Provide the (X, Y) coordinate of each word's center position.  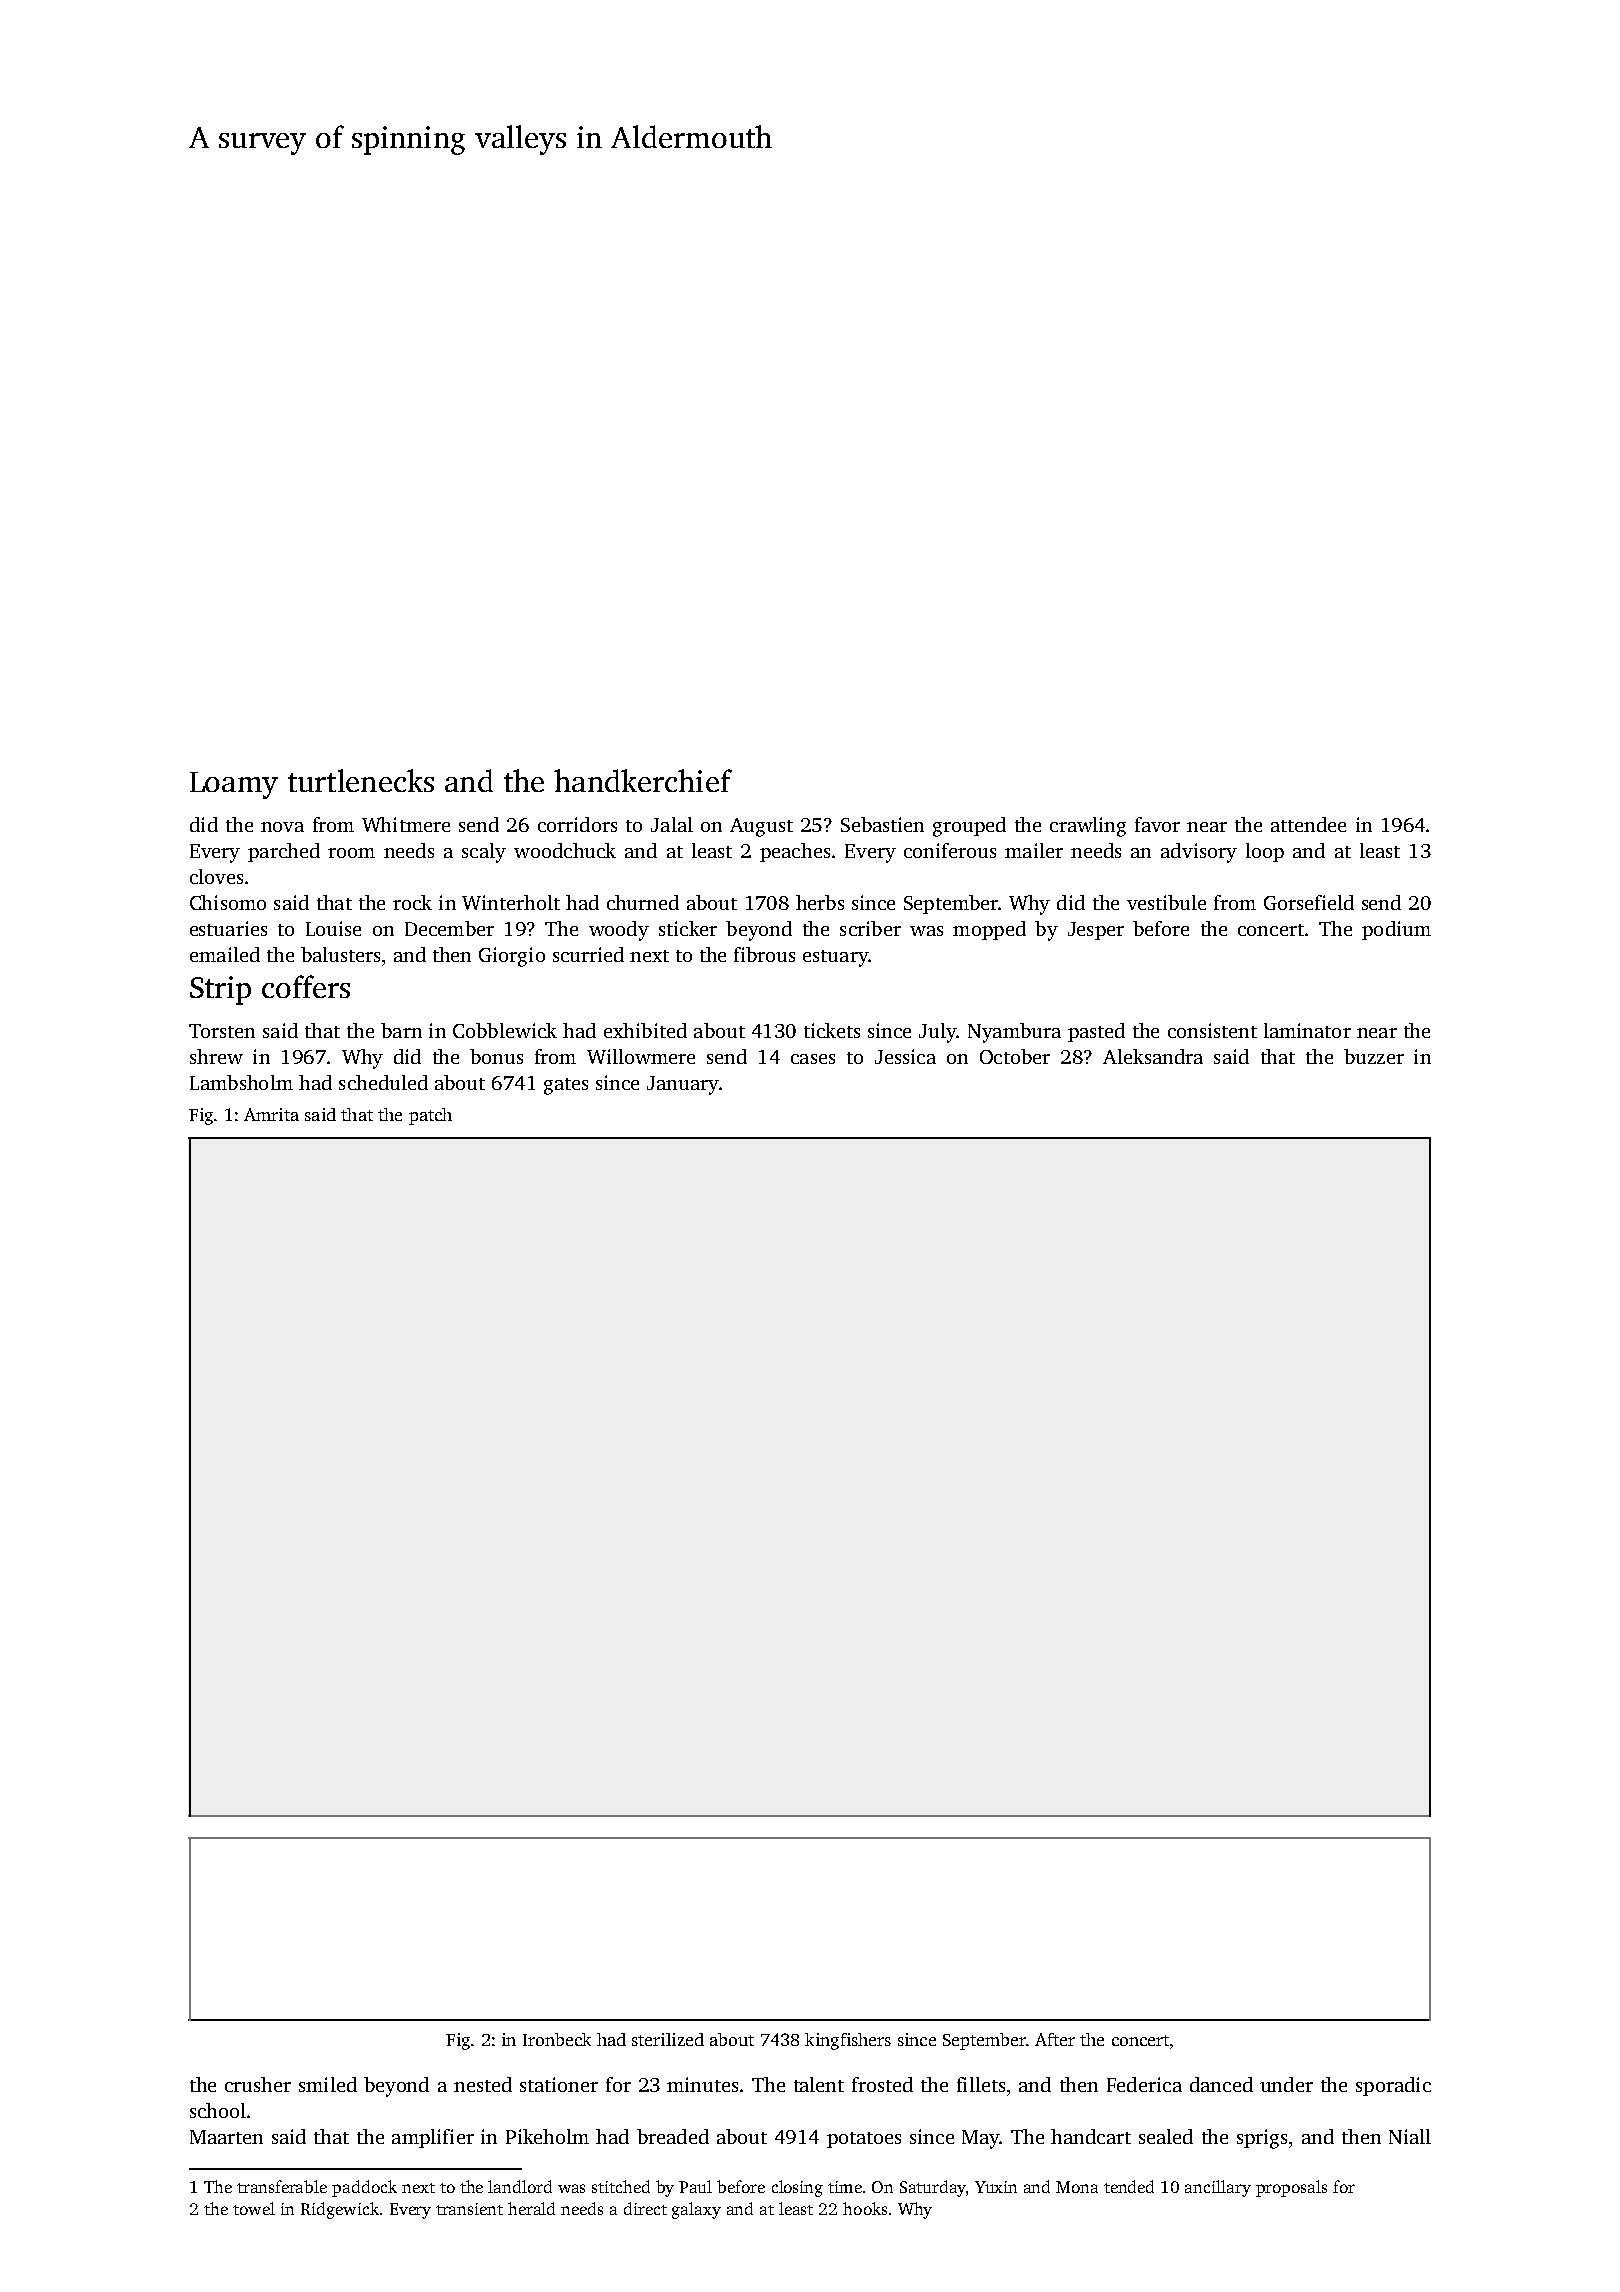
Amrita (271, 1114)
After (1055, 2039)
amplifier (433, 2138)
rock (412, 902)
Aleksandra (1153, 1056)
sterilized (668, 2039)
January (683, 1085)
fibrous (764, 954)
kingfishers (848, 2041)
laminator (1307, 1030)
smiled (328, 2084)
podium (1396, 930)
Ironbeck (557, 2039)
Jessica (905, 1056)
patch (430, 1116)
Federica (1144, 2084)
